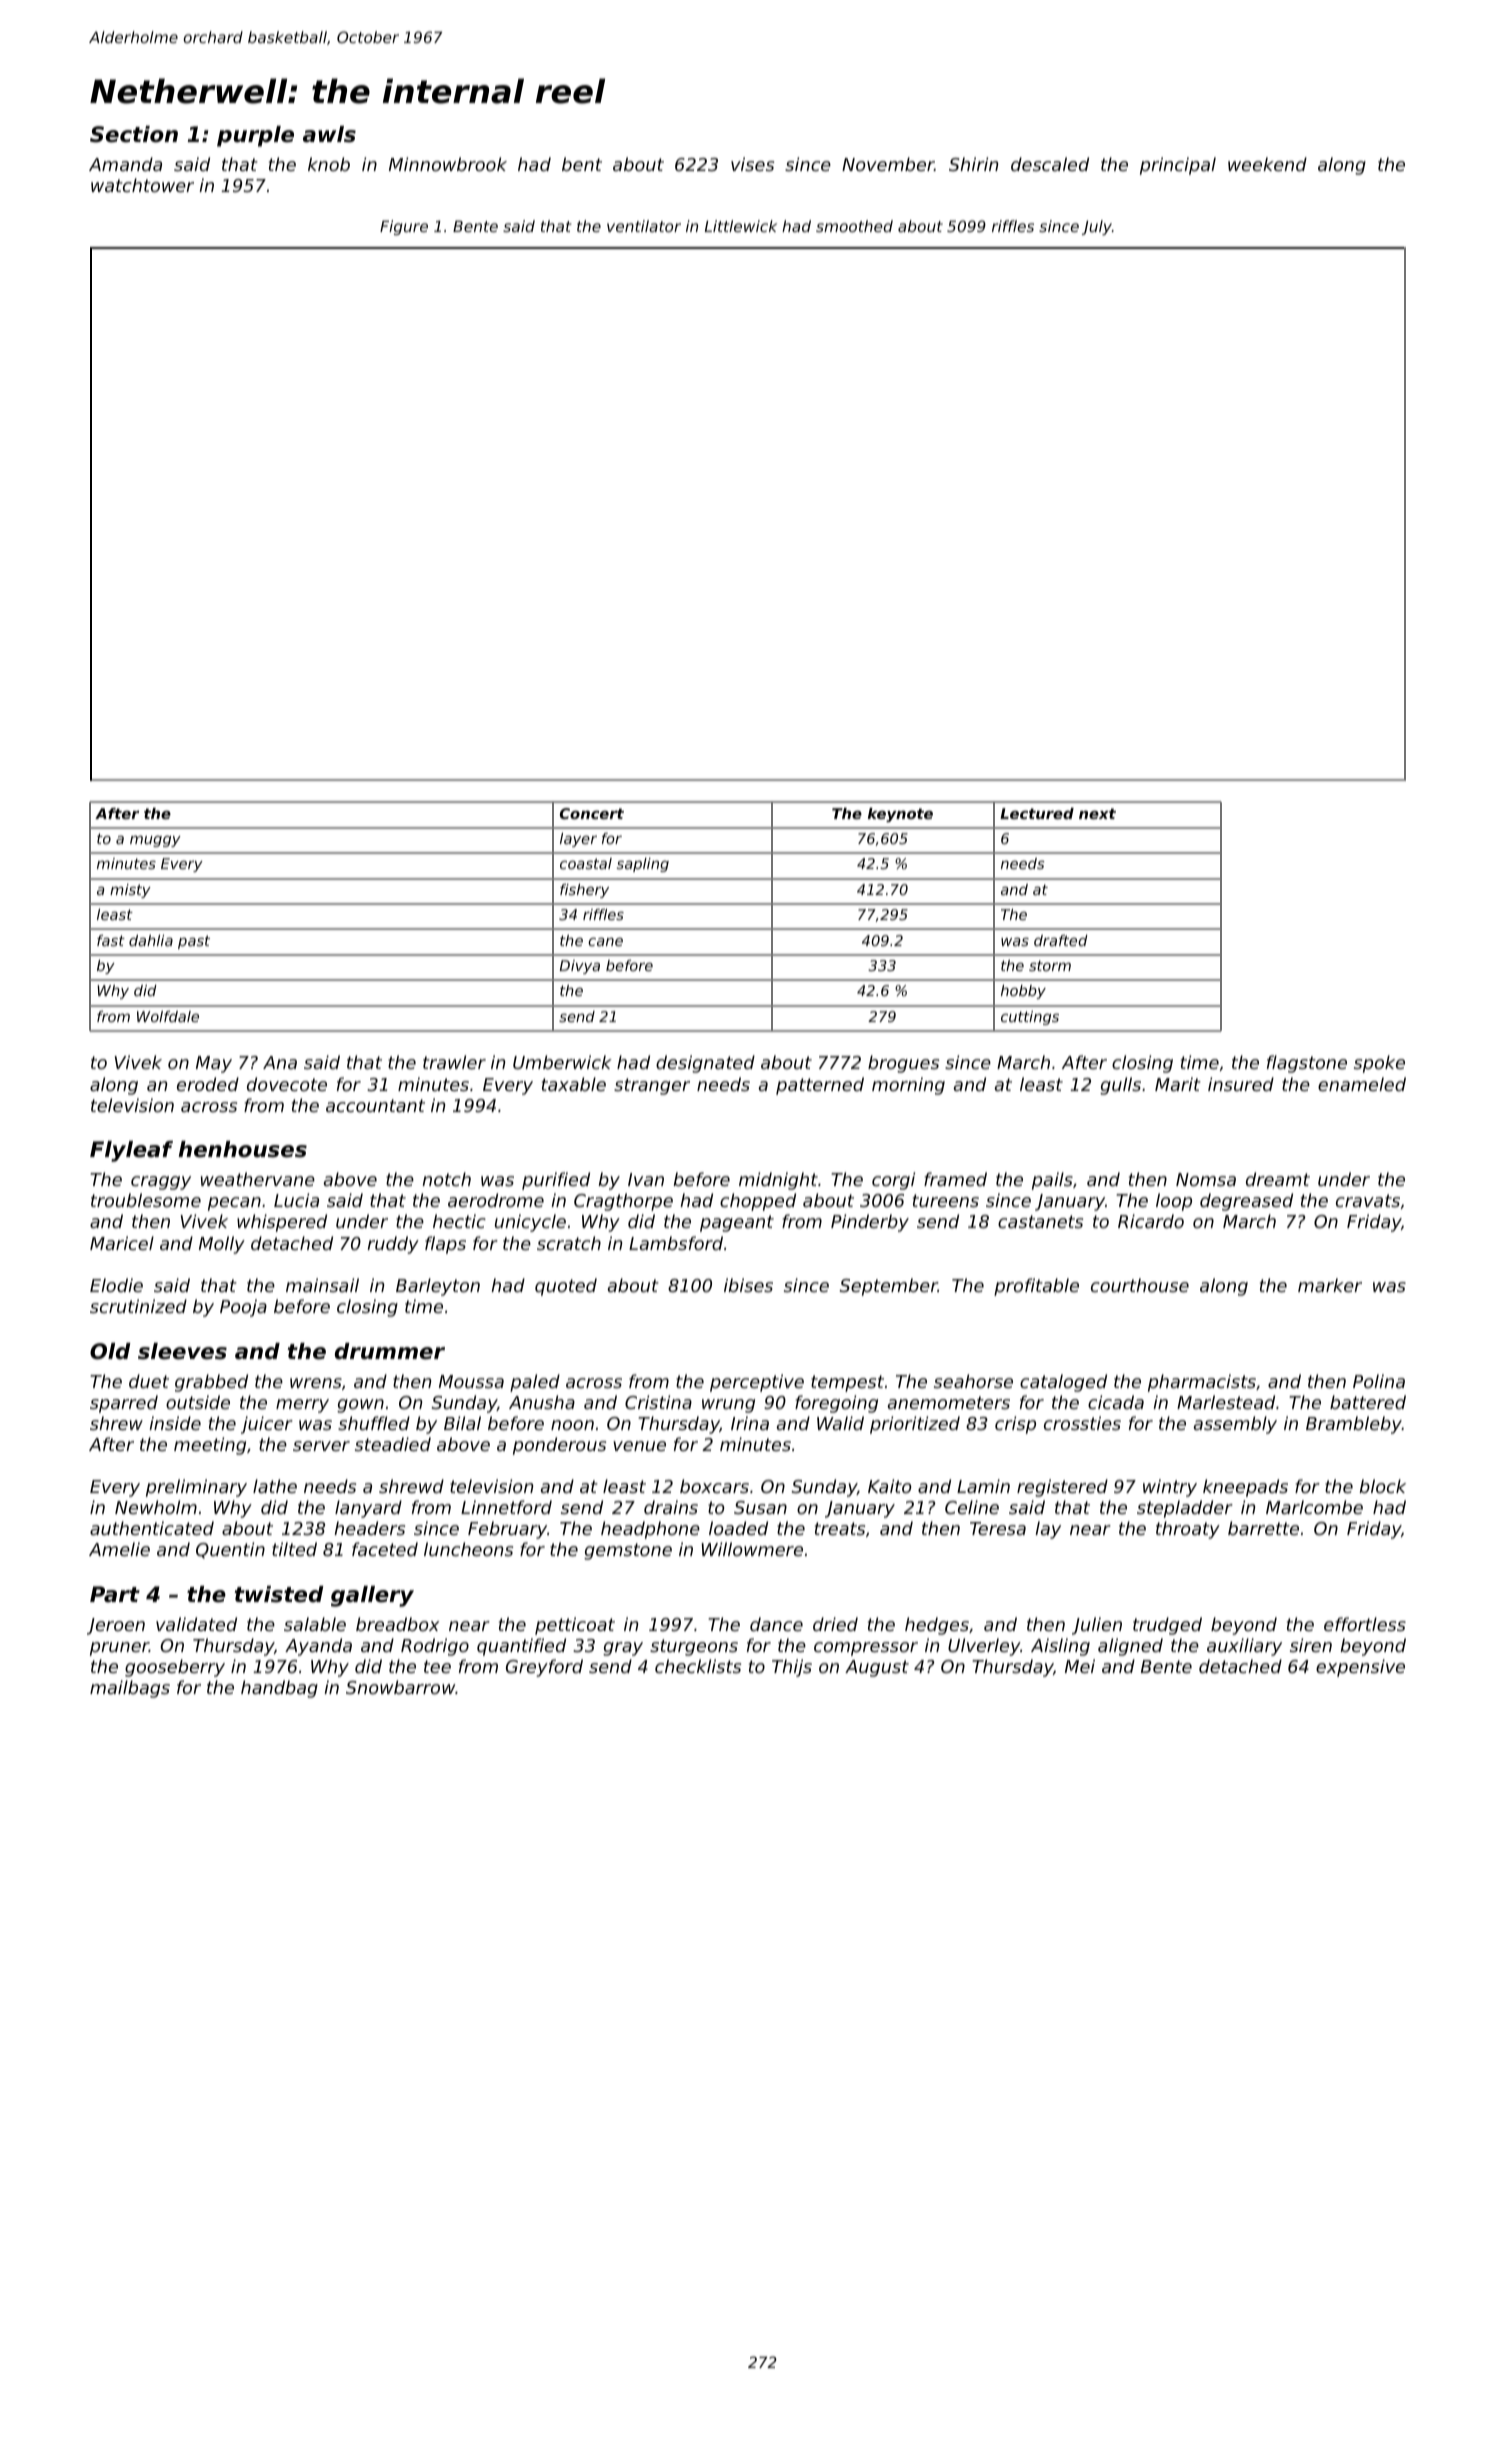 Image resolution: width=1496 pixels, height=2464 pixels. Describe the element at coordinates (142, 185) in the document. I see `watchtower` at that location.
